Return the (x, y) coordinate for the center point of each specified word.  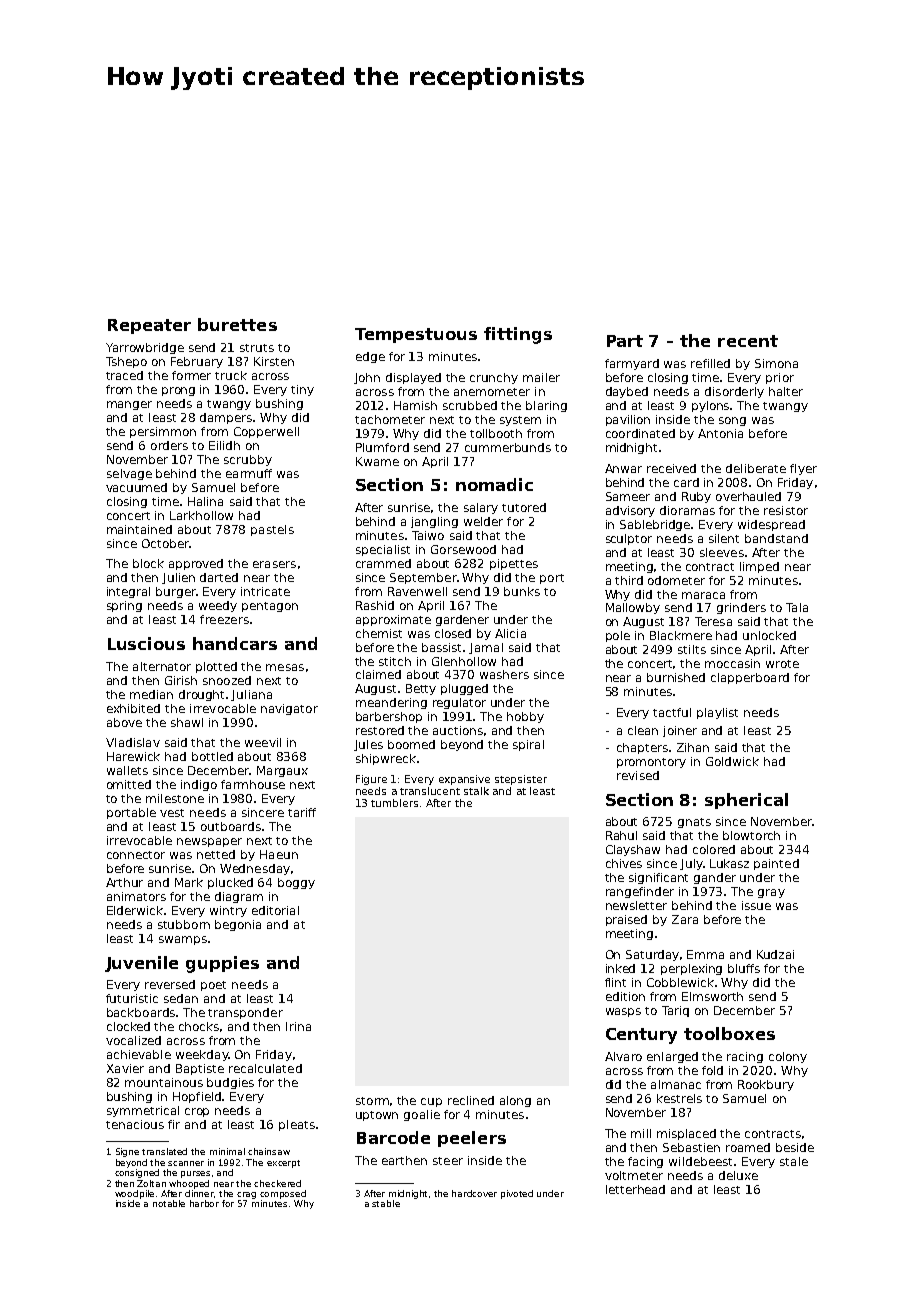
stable (386, 1203)
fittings (518, 335)
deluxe (738, 1175)
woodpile (134, 1194)
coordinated (640, 433)
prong (178, 391)
